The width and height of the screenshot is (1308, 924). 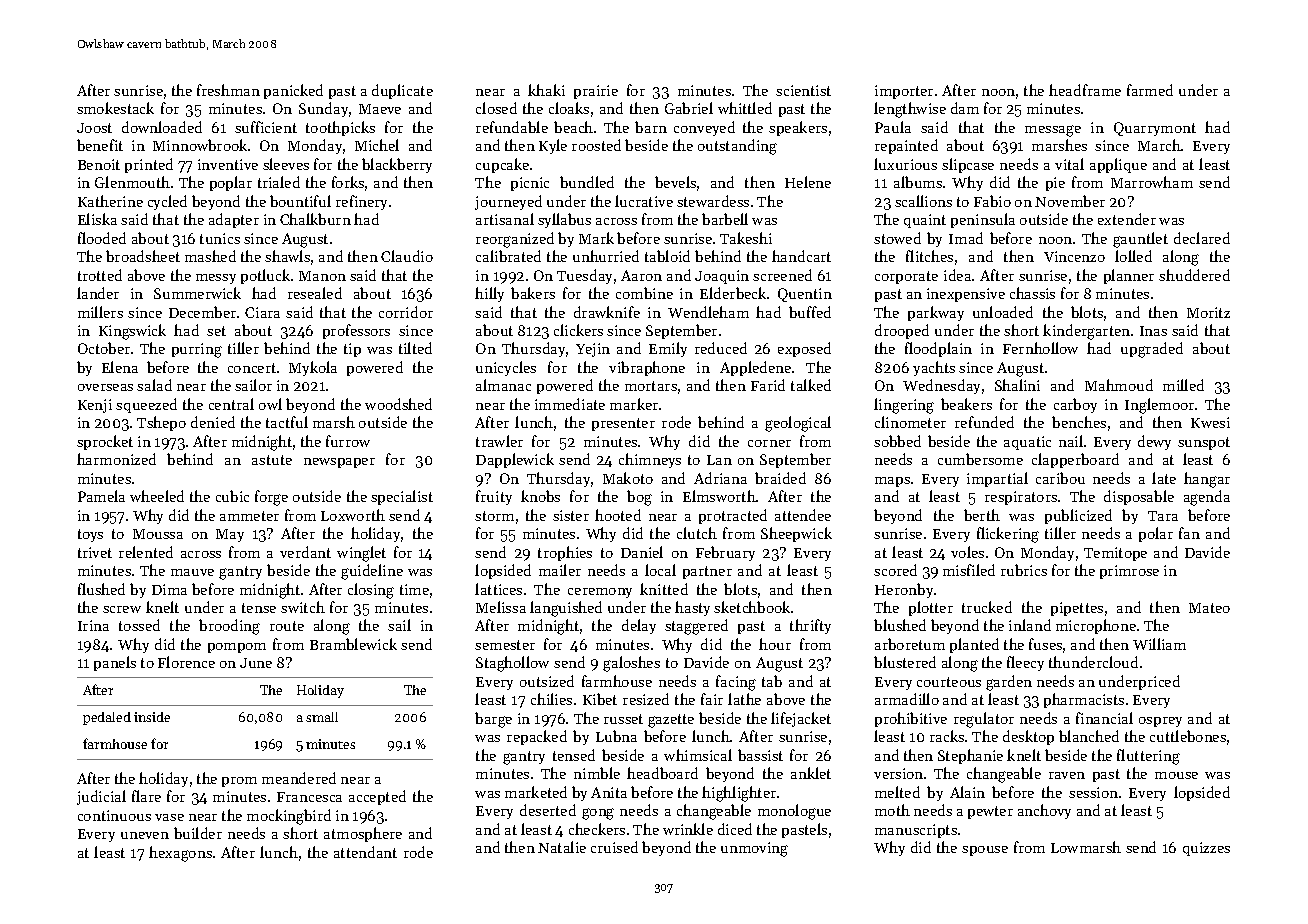 I want to click on small, so click(x=322, y=717).
